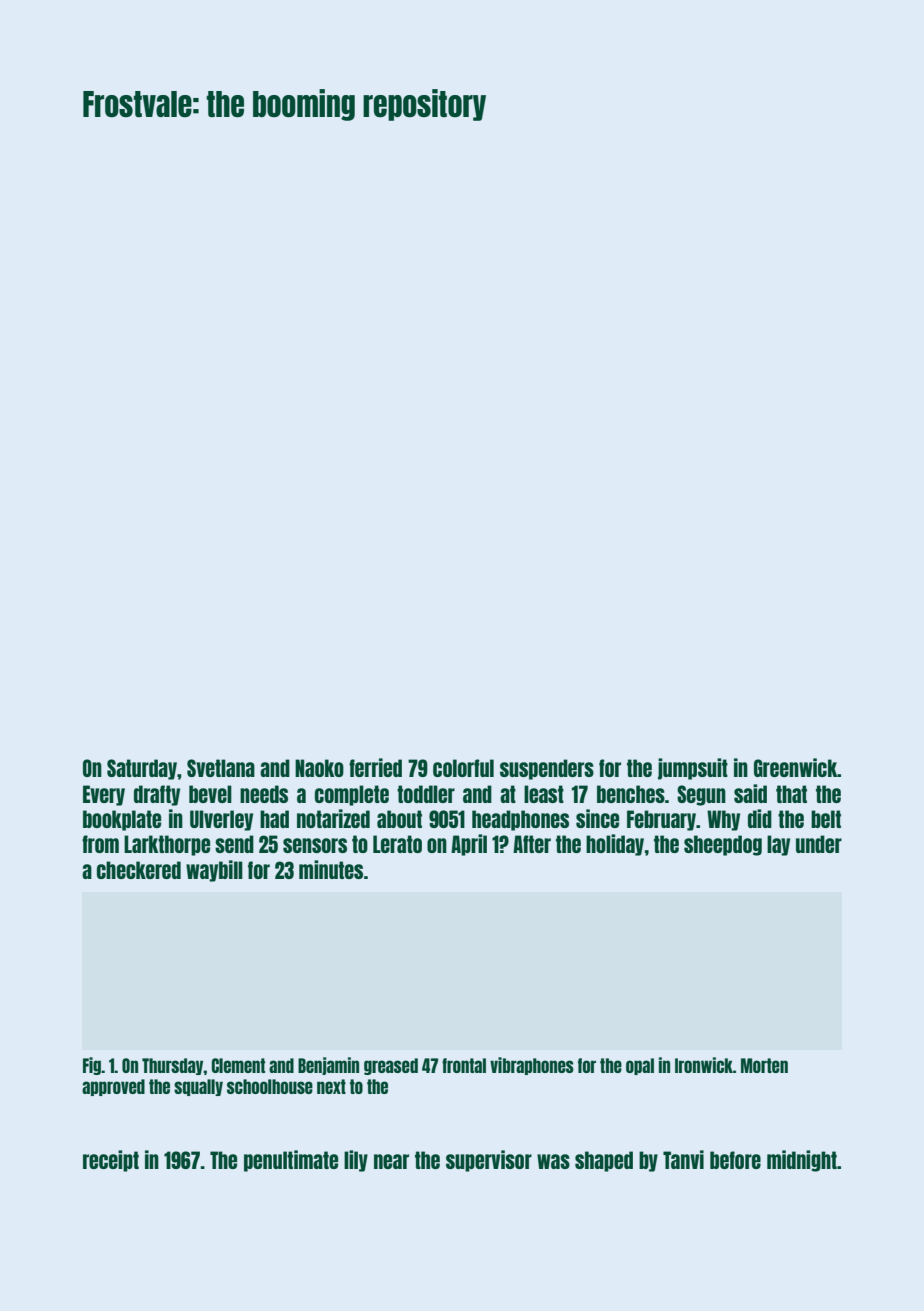  I want to click on receipt, so click(111, 1161).
